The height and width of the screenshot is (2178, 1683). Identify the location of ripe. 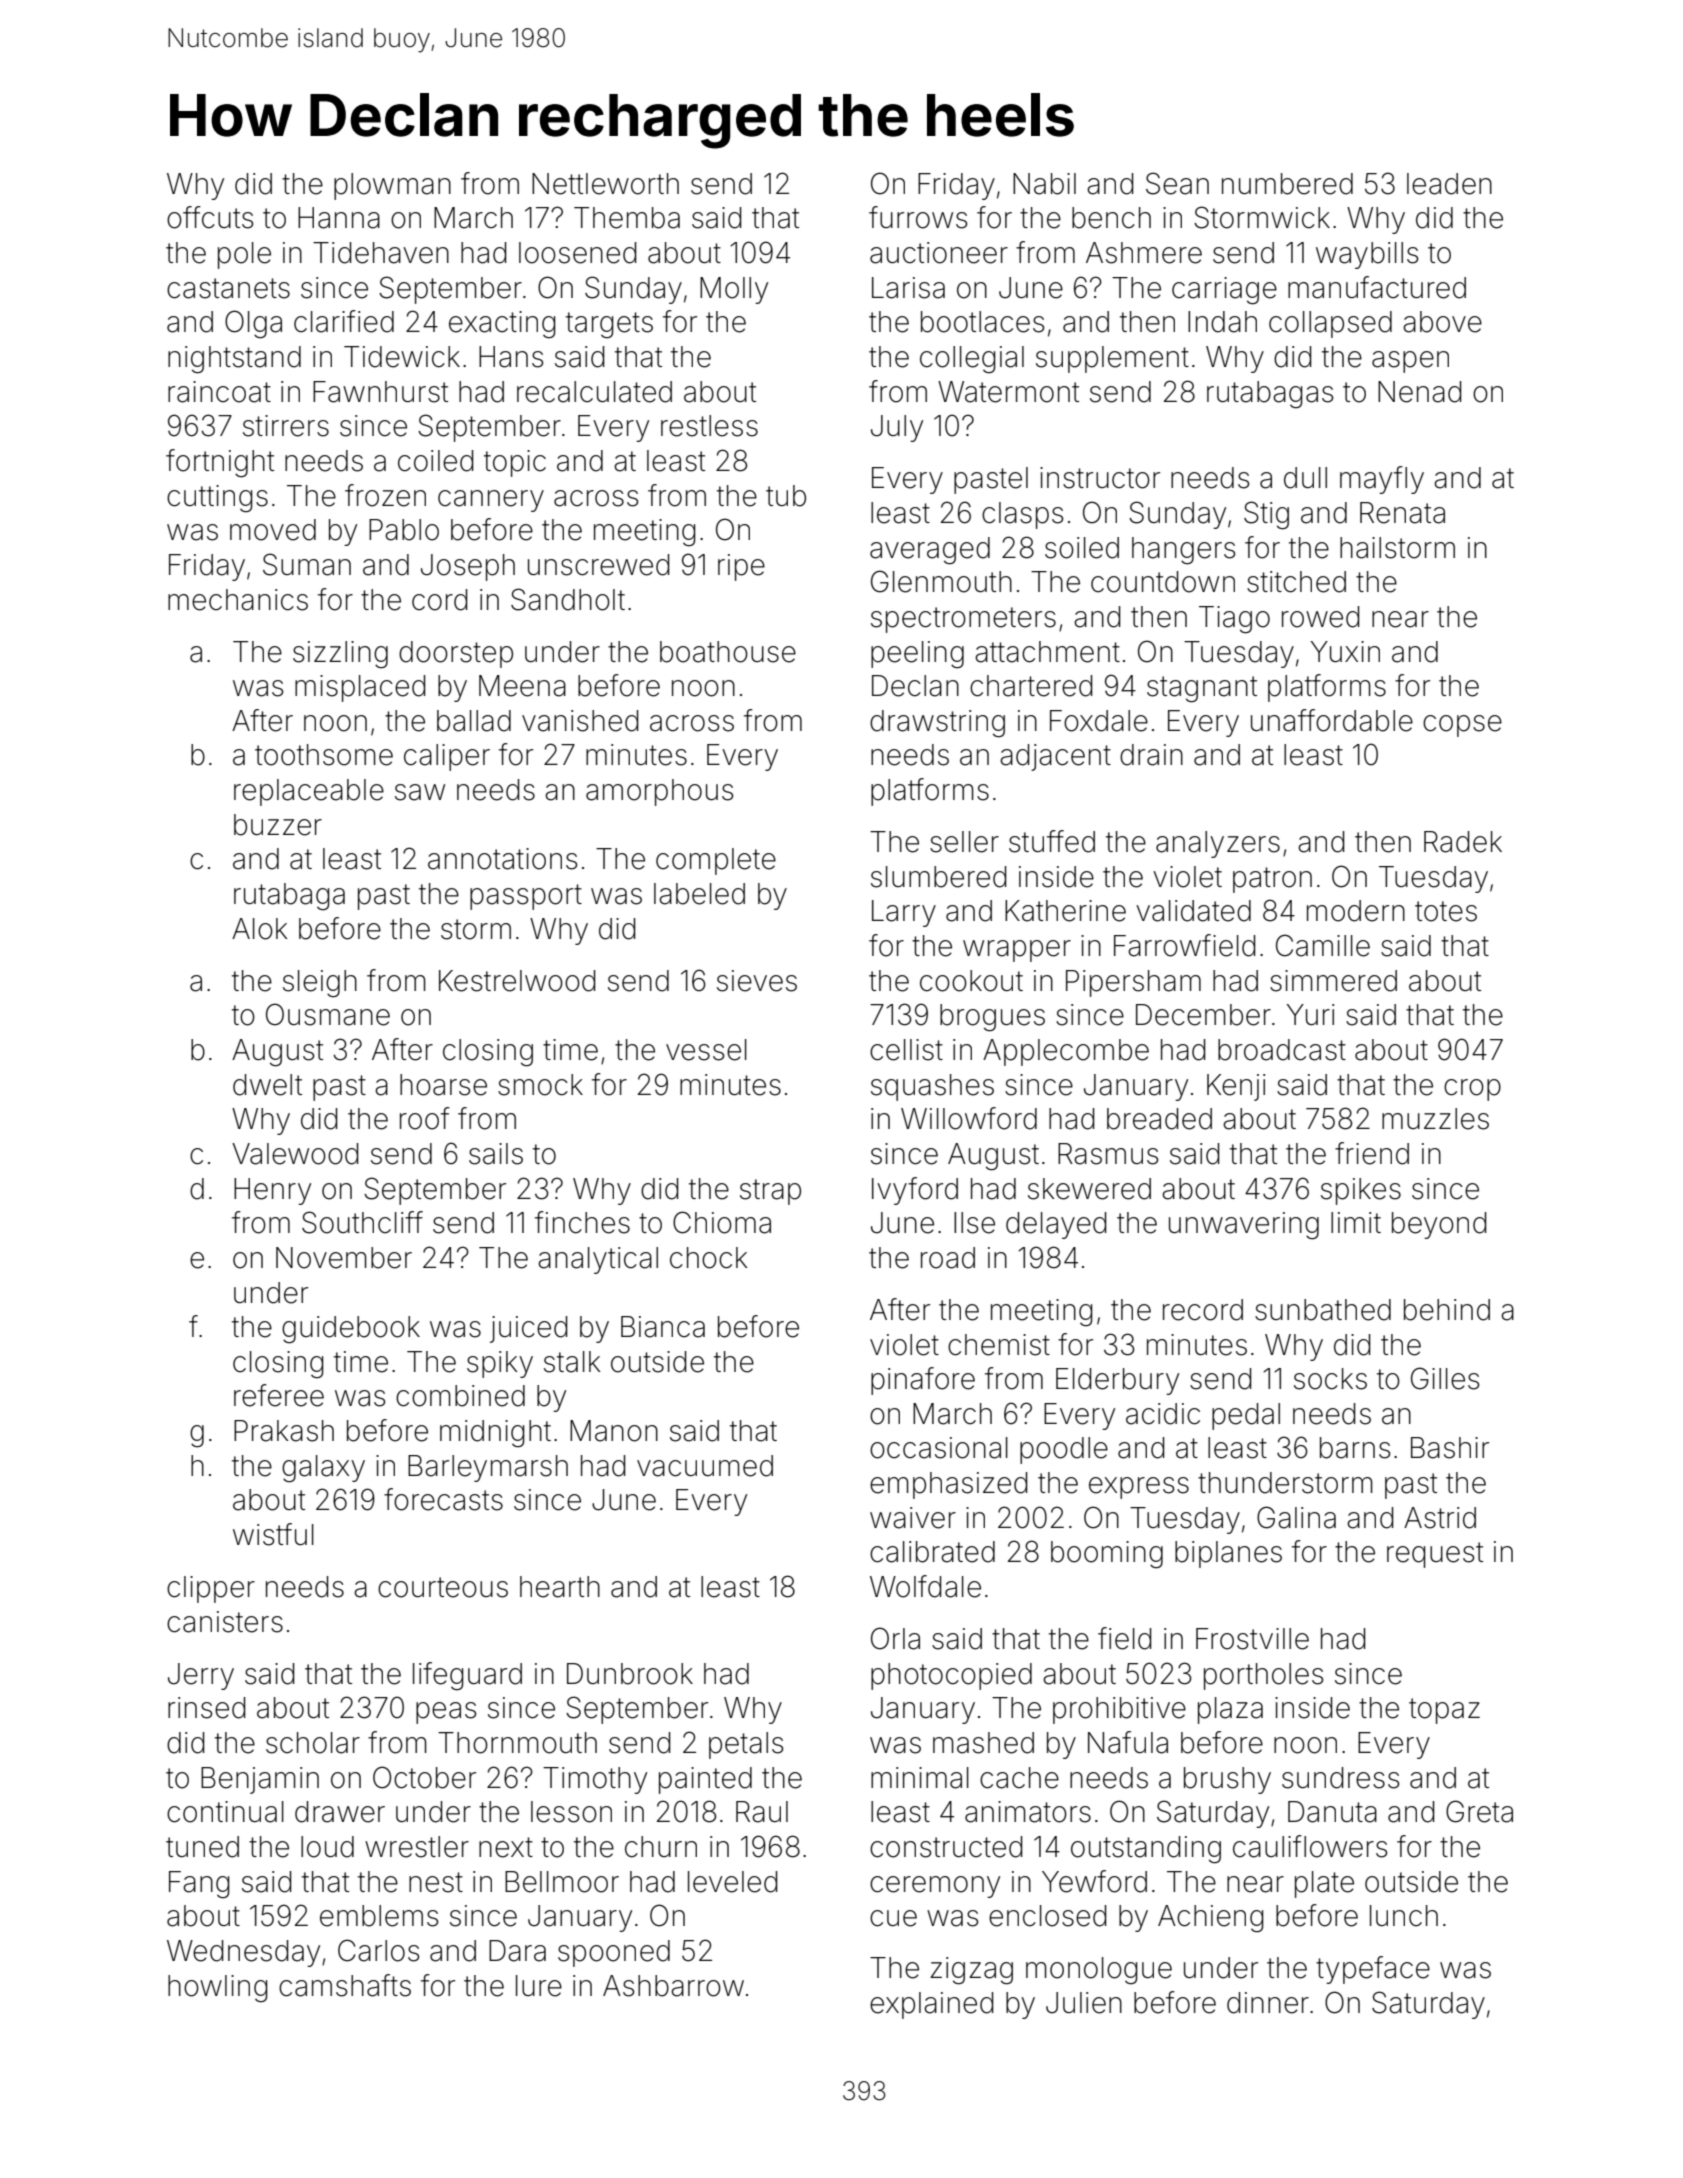
(741, 567).
